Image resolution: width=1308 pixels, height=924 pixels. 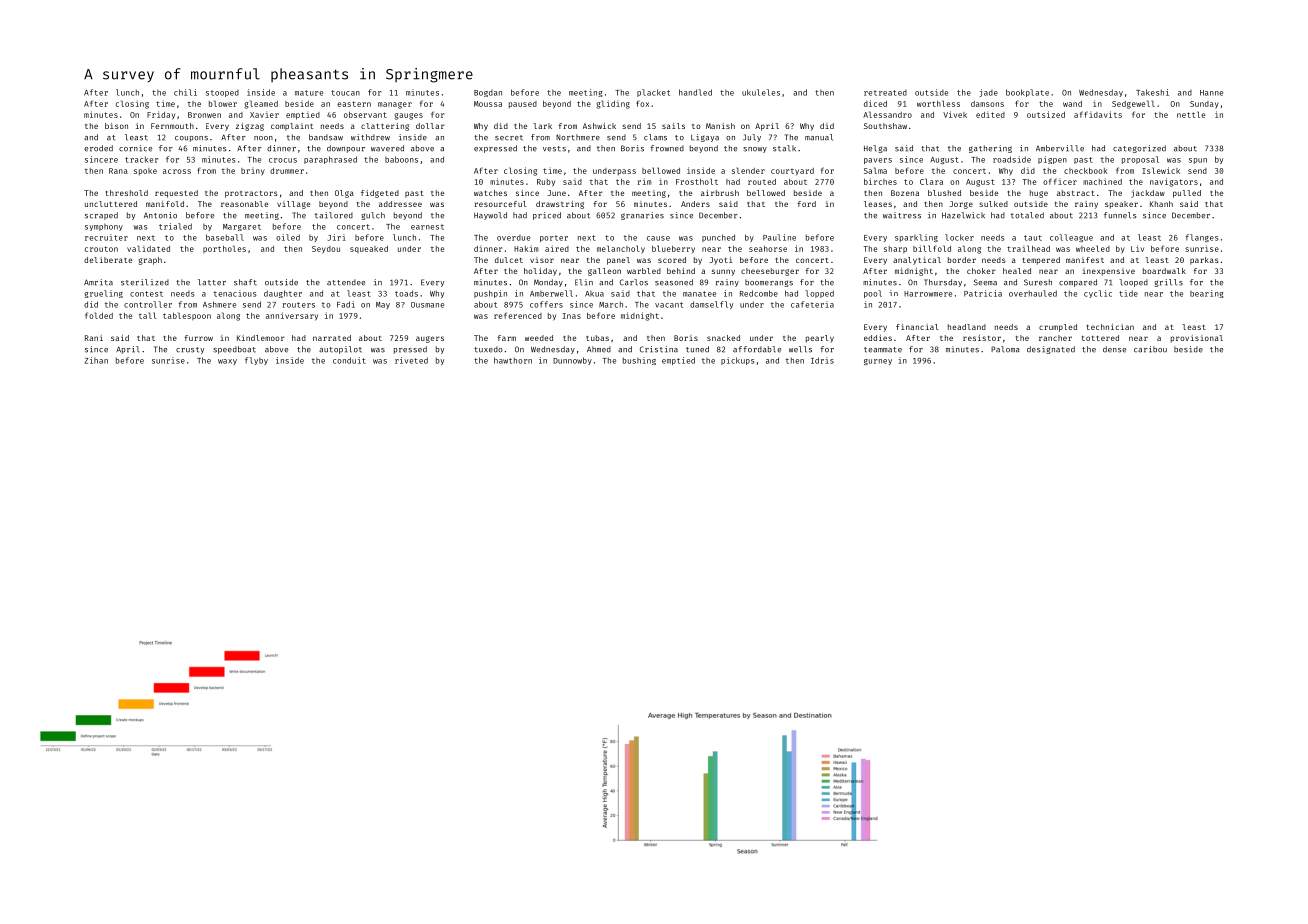 I want to click on Ligaya, so click(x=705, y=138).
